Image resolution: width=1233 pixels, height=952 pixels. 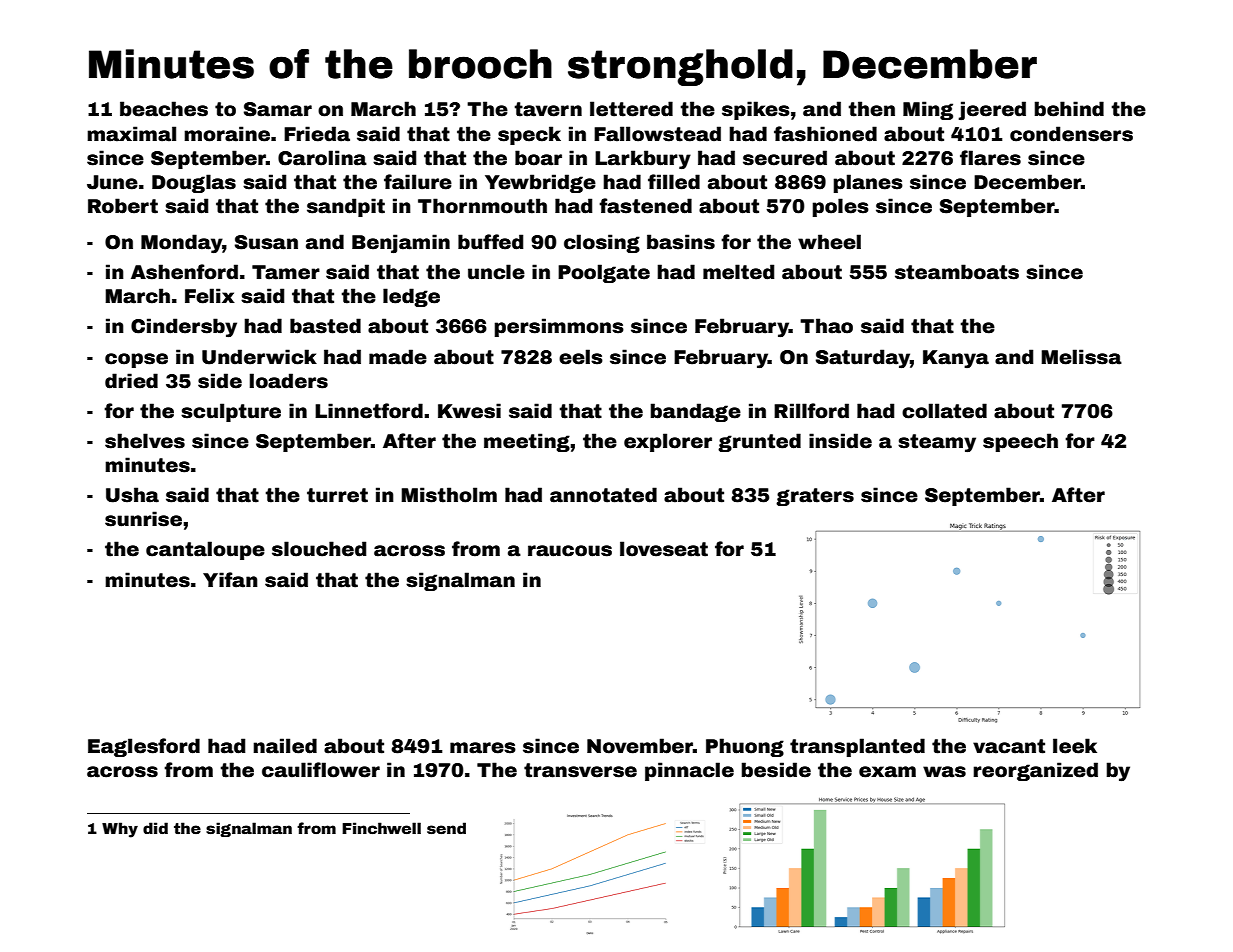 What do you see at coordinates (411, 297) in the screenshot?
I see `ledge` at bounding box center [411, 297].
